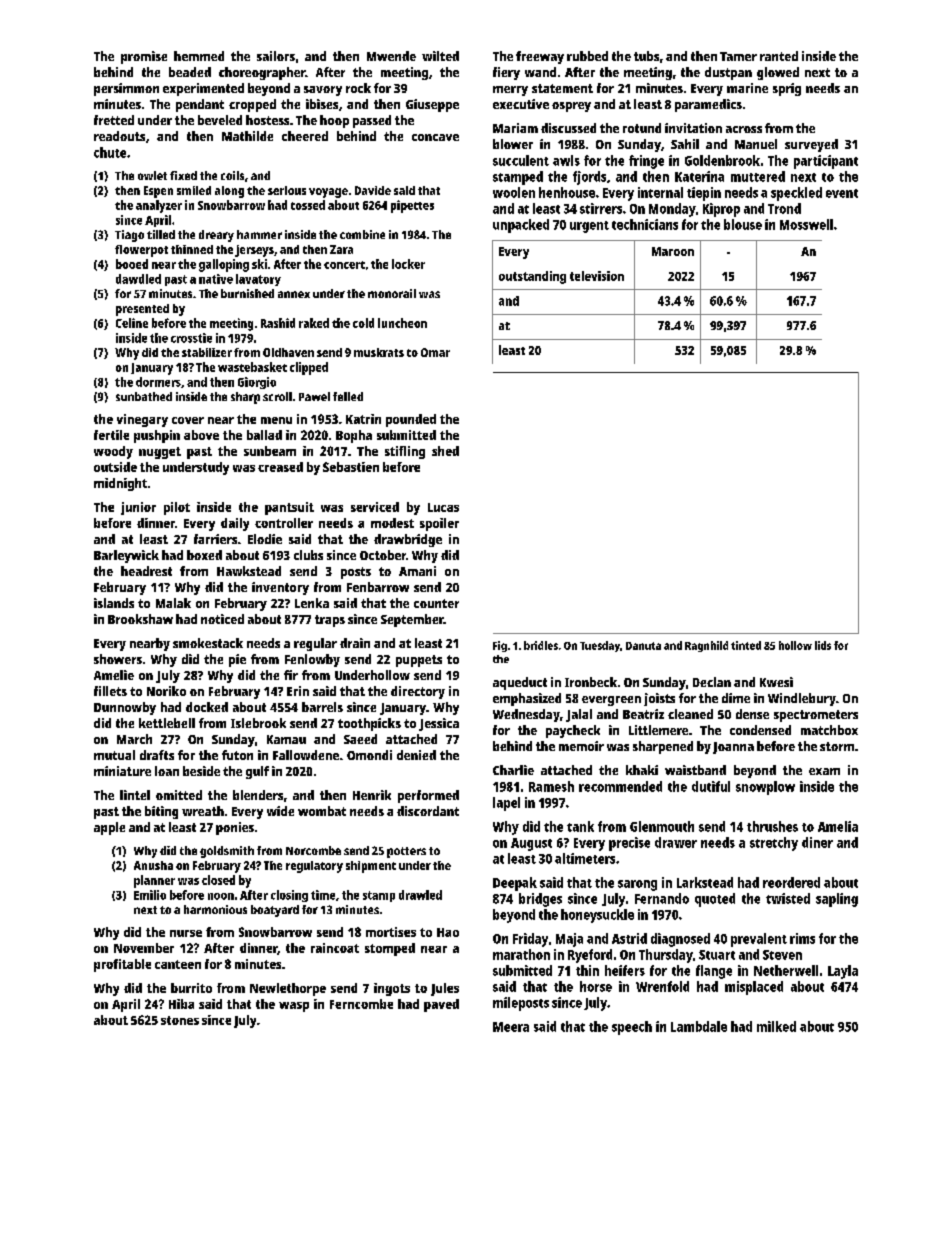  Describe the element at coordinates (597, 276) in the screenshot. I see `television` at that location.
